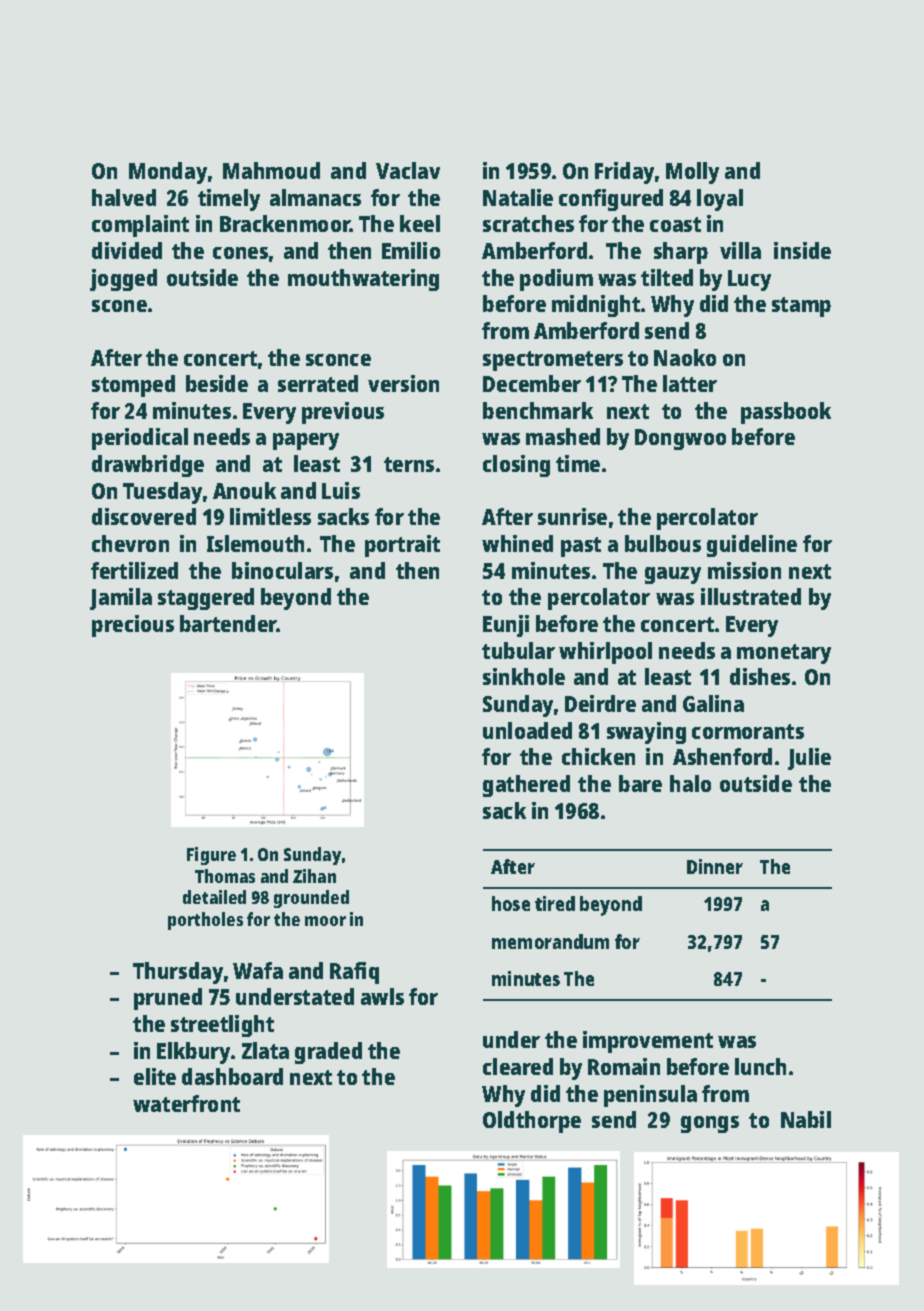 The width and height of the page is (924, 1311). What do you see at coordinates (801, 307) in the page?
I see `stamp` at bounding box center [801, 307].
